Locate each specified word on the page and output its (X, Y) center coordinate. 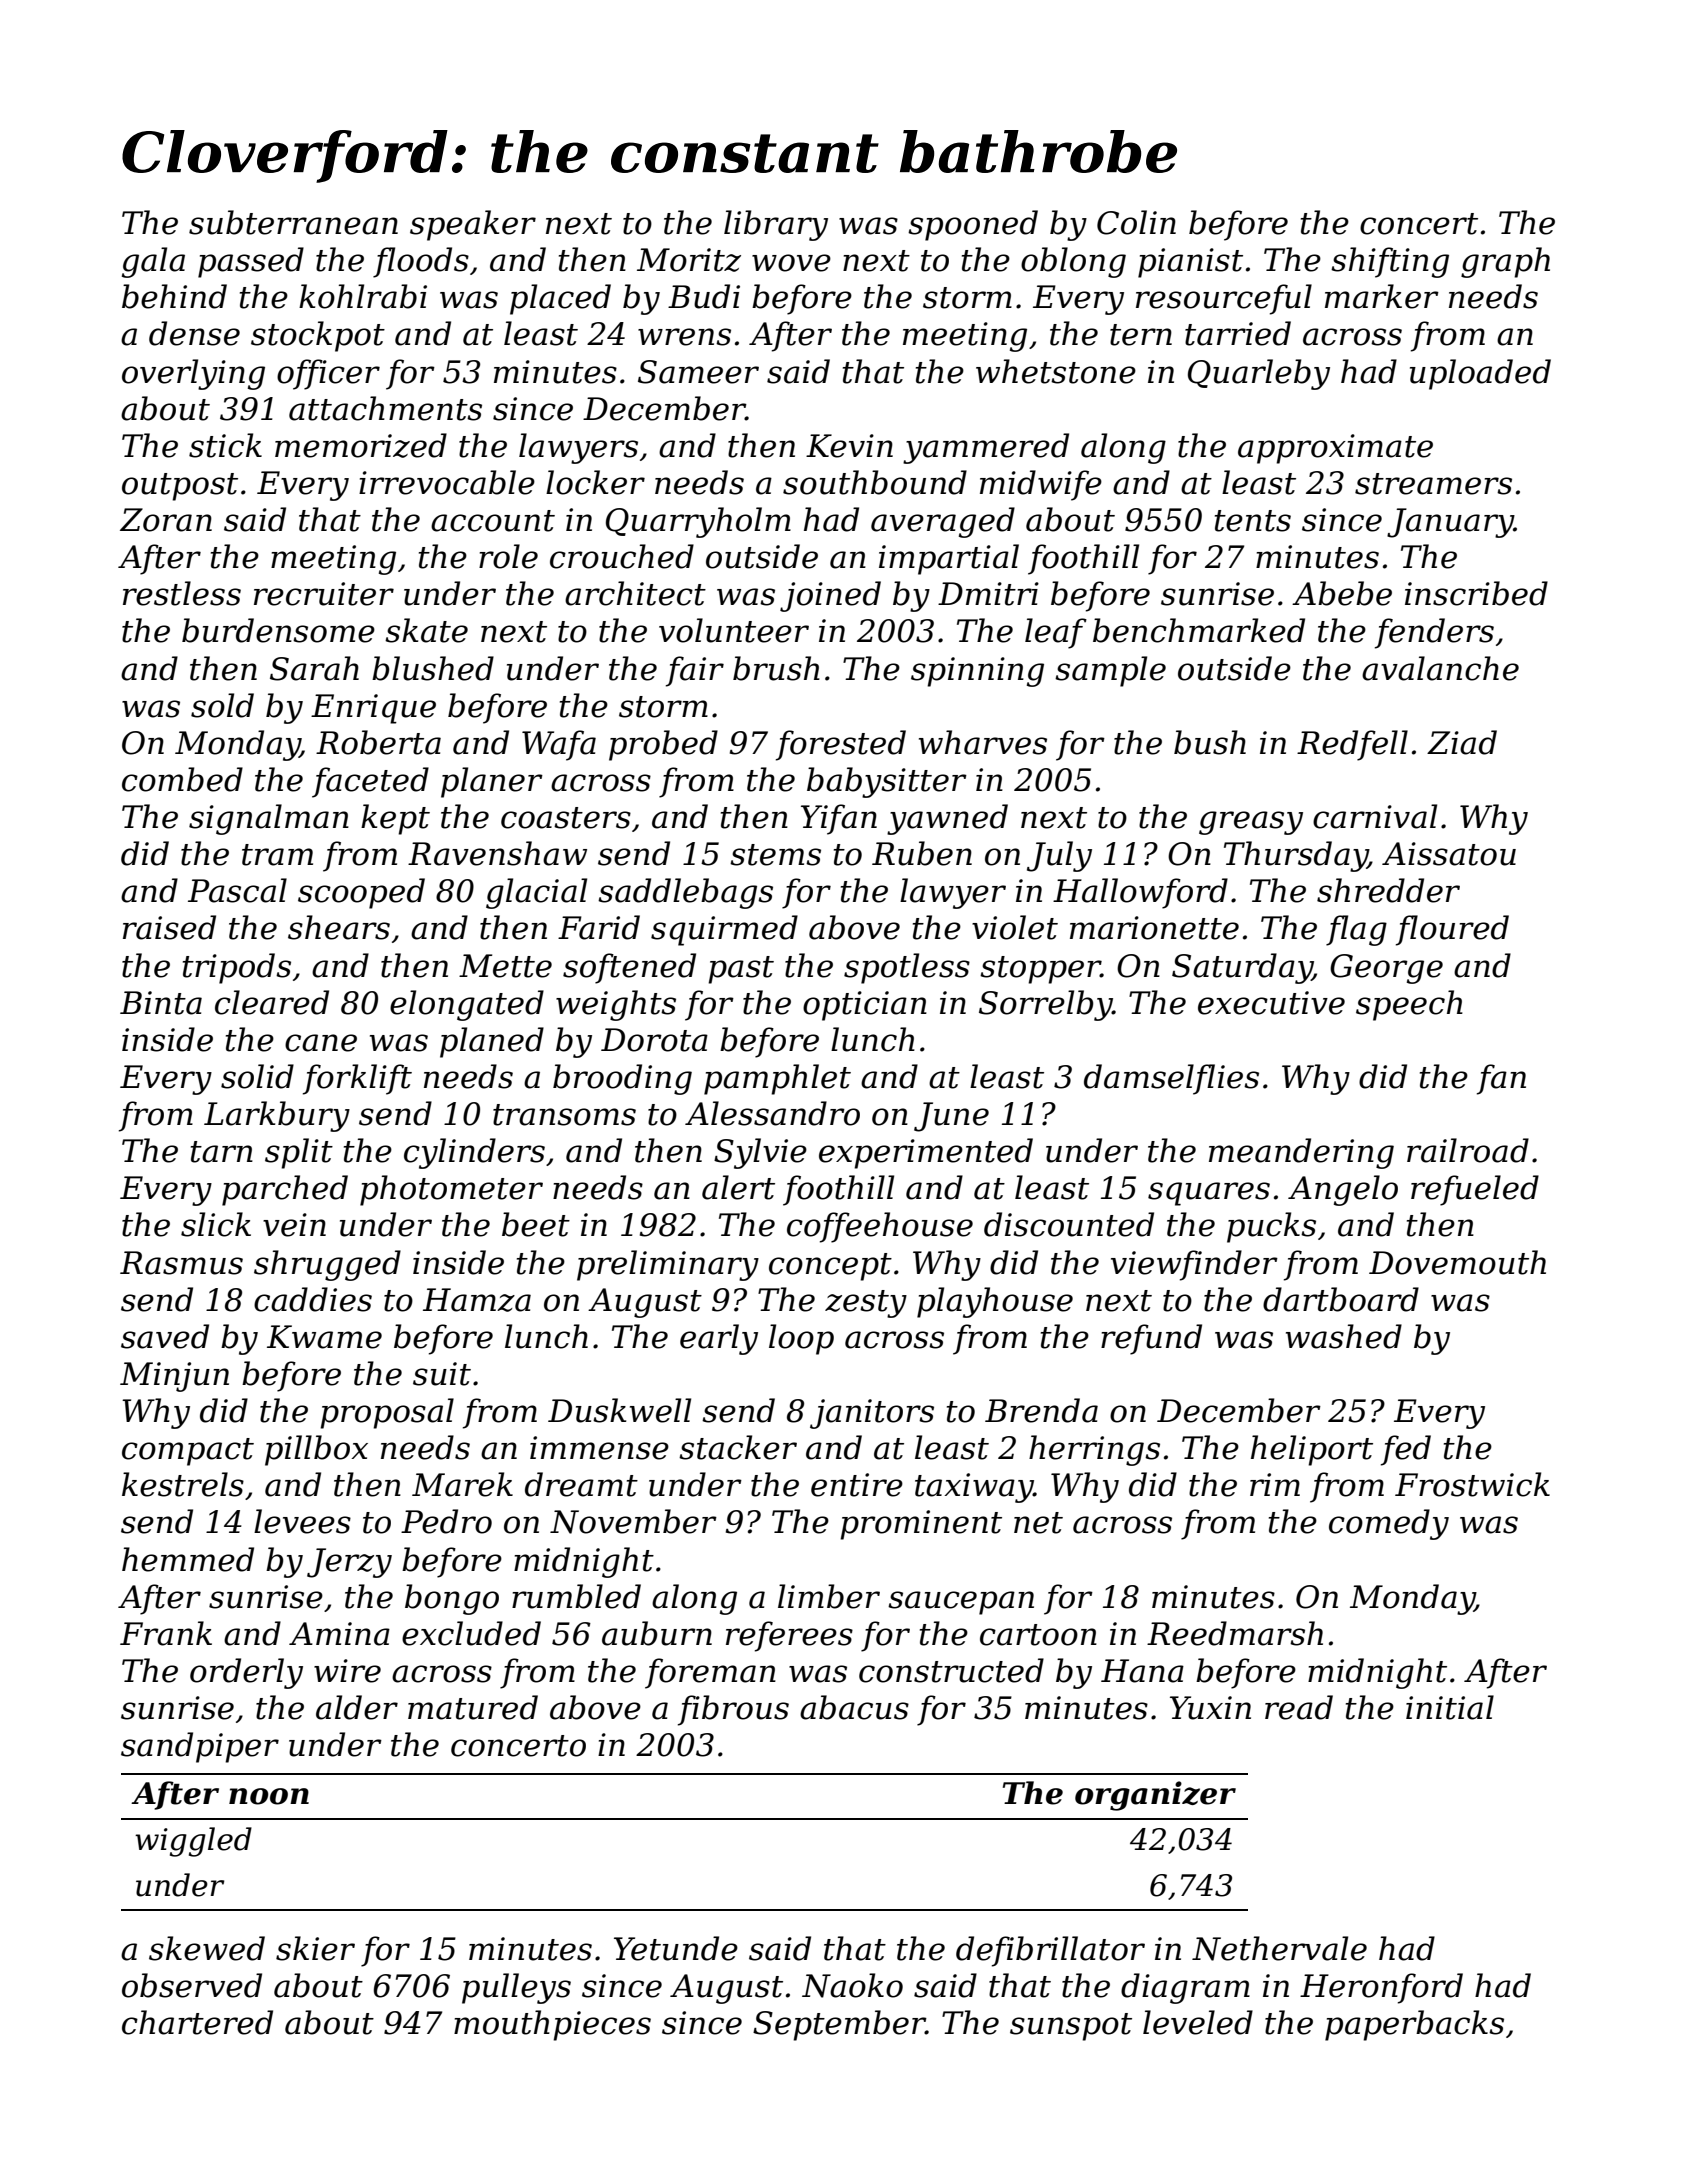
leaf (1056, 633)
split (299, 1153)
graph (1505, 262)
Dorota (654, 1040)
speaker (473, 225)
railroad (1468, 1150)
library (776, 225)
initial (1450, 1707)
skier (315, 1948)
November (633, 1521)
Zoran (166, 520)
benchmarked (1199, 630)
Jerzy (349, 1563)
